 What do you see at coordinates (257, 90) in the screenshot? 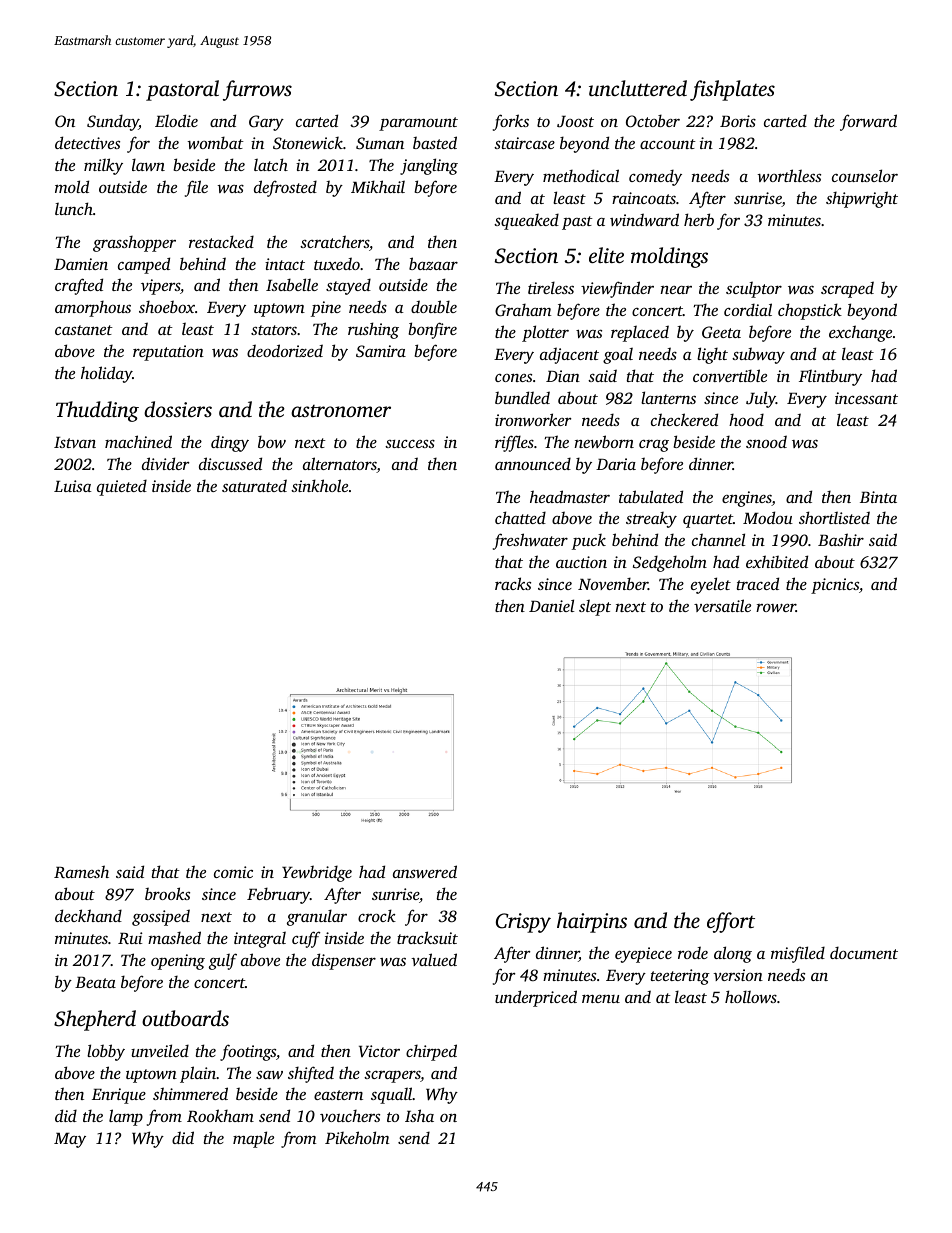
I see `furrows` at bounding box center [257, 90].
